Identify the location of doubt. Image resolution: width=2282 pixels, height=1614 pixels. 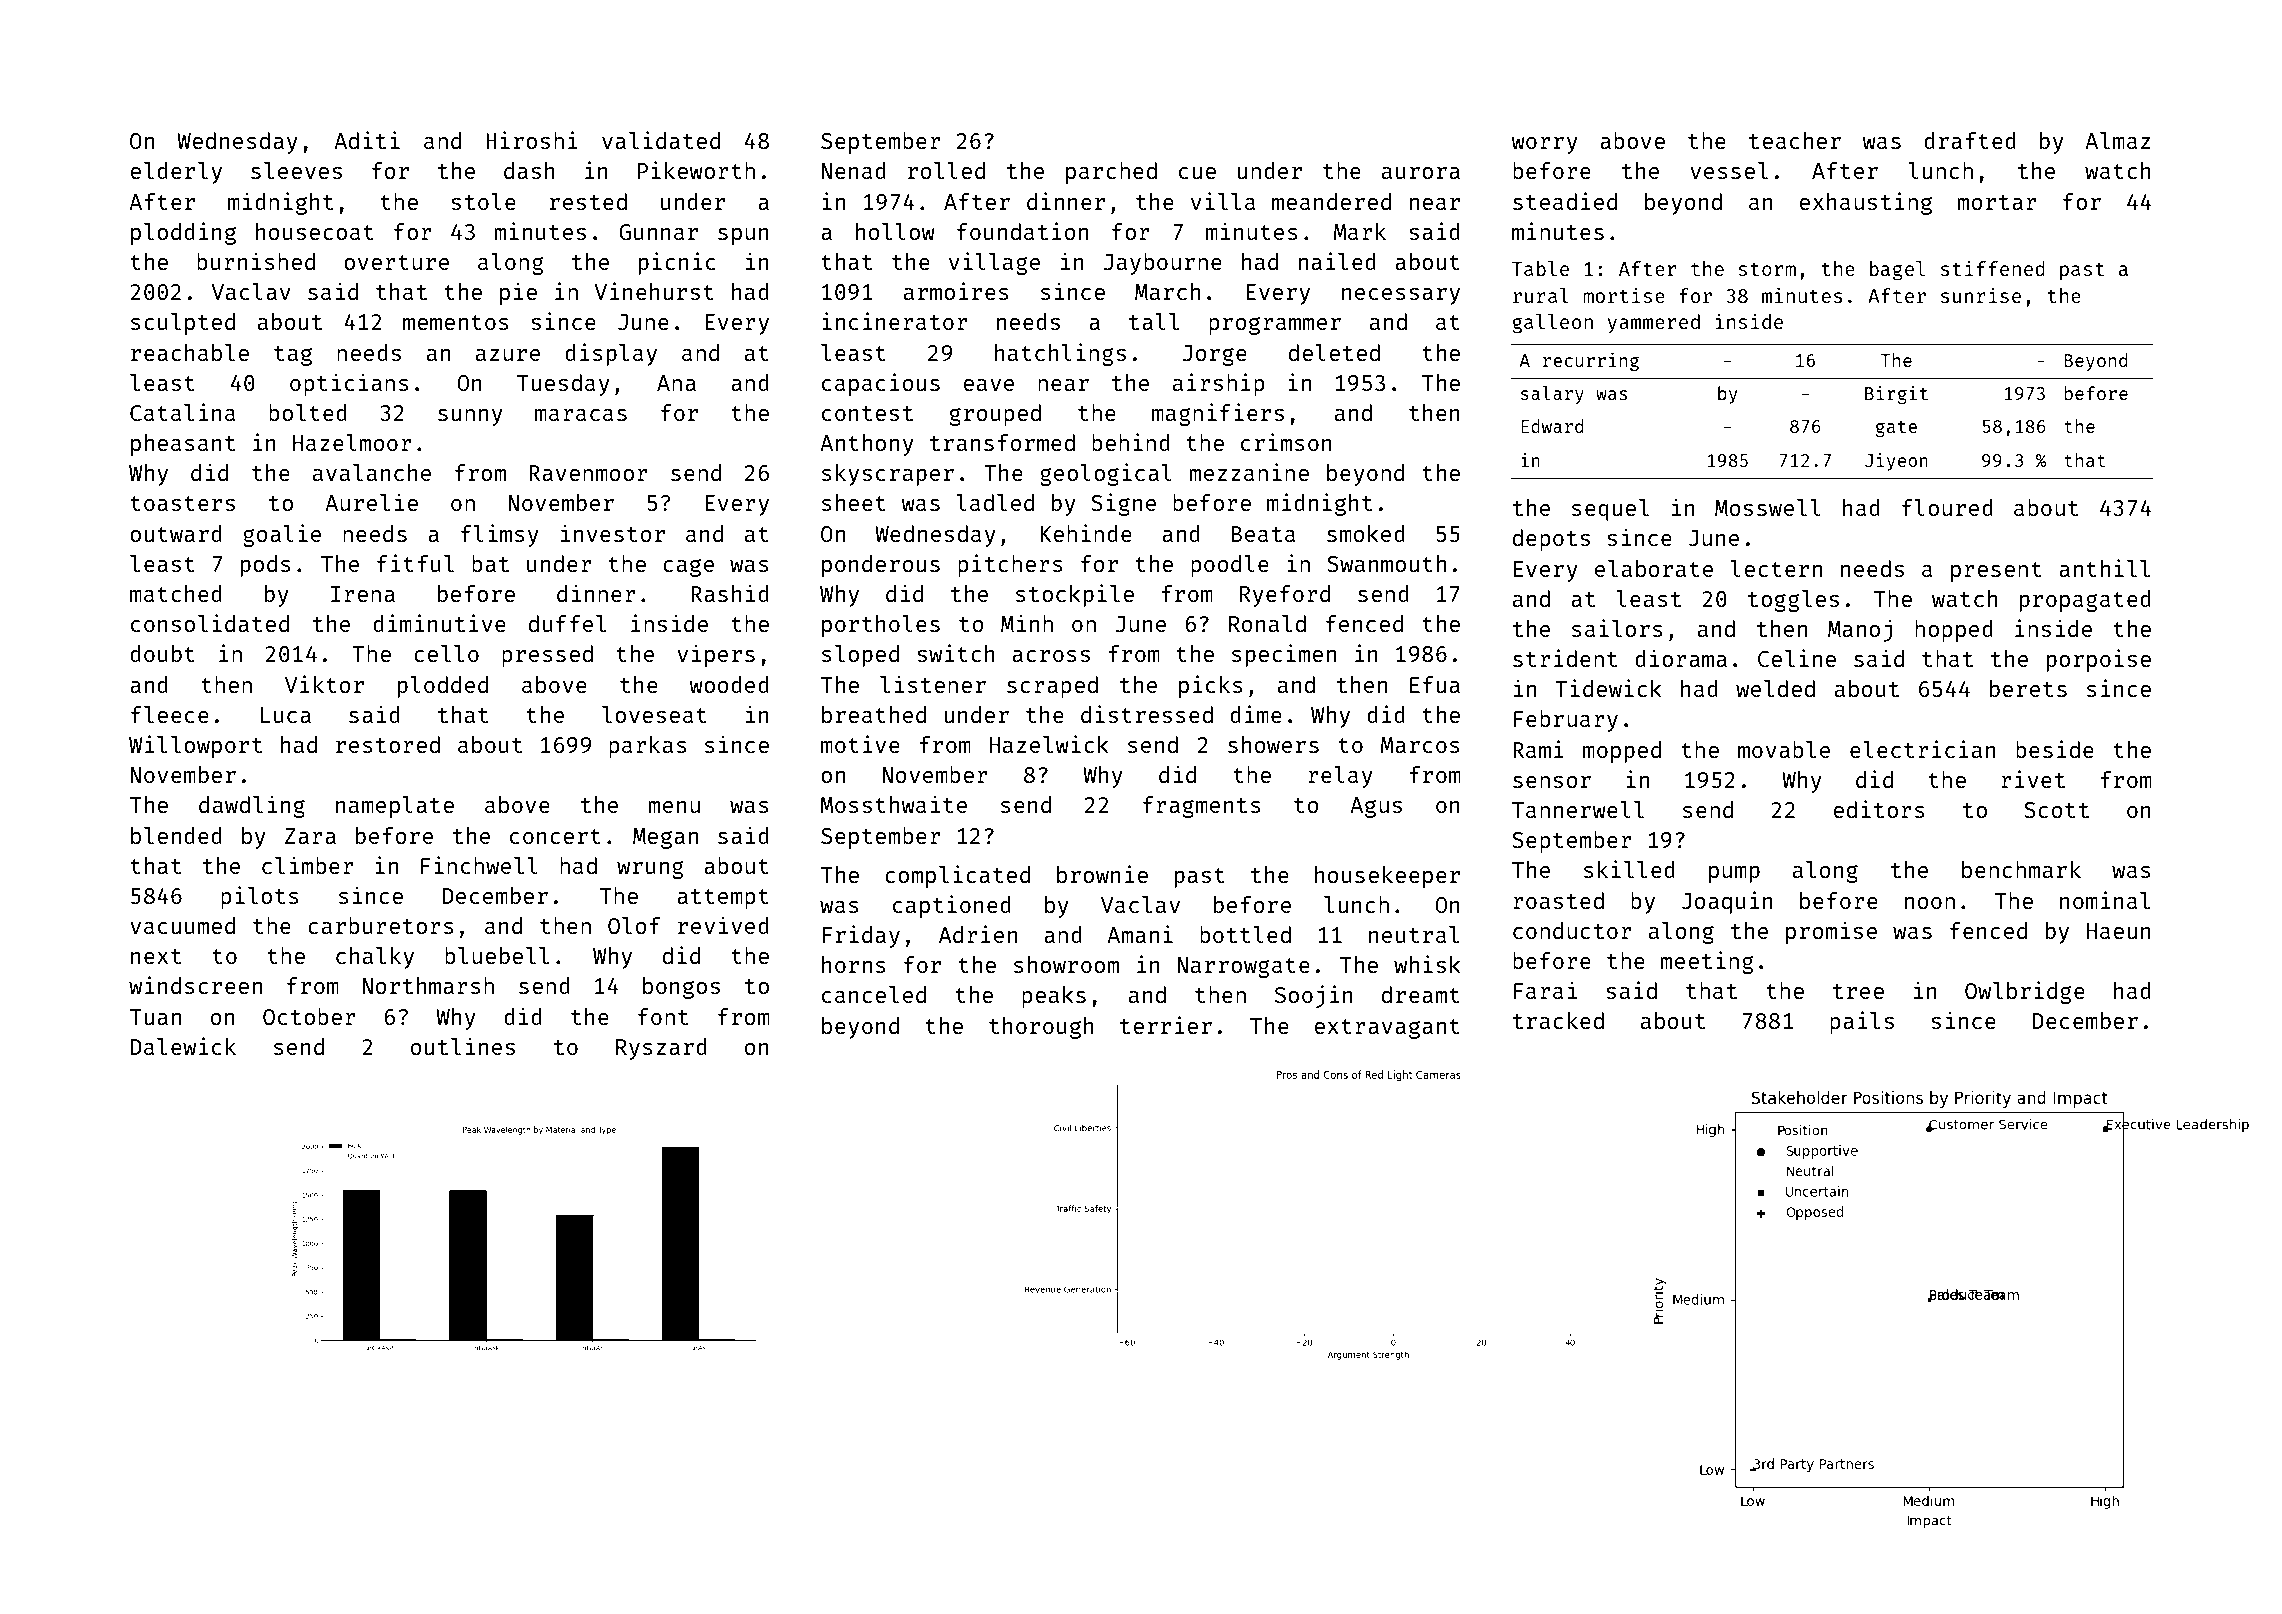
(162, 653).
